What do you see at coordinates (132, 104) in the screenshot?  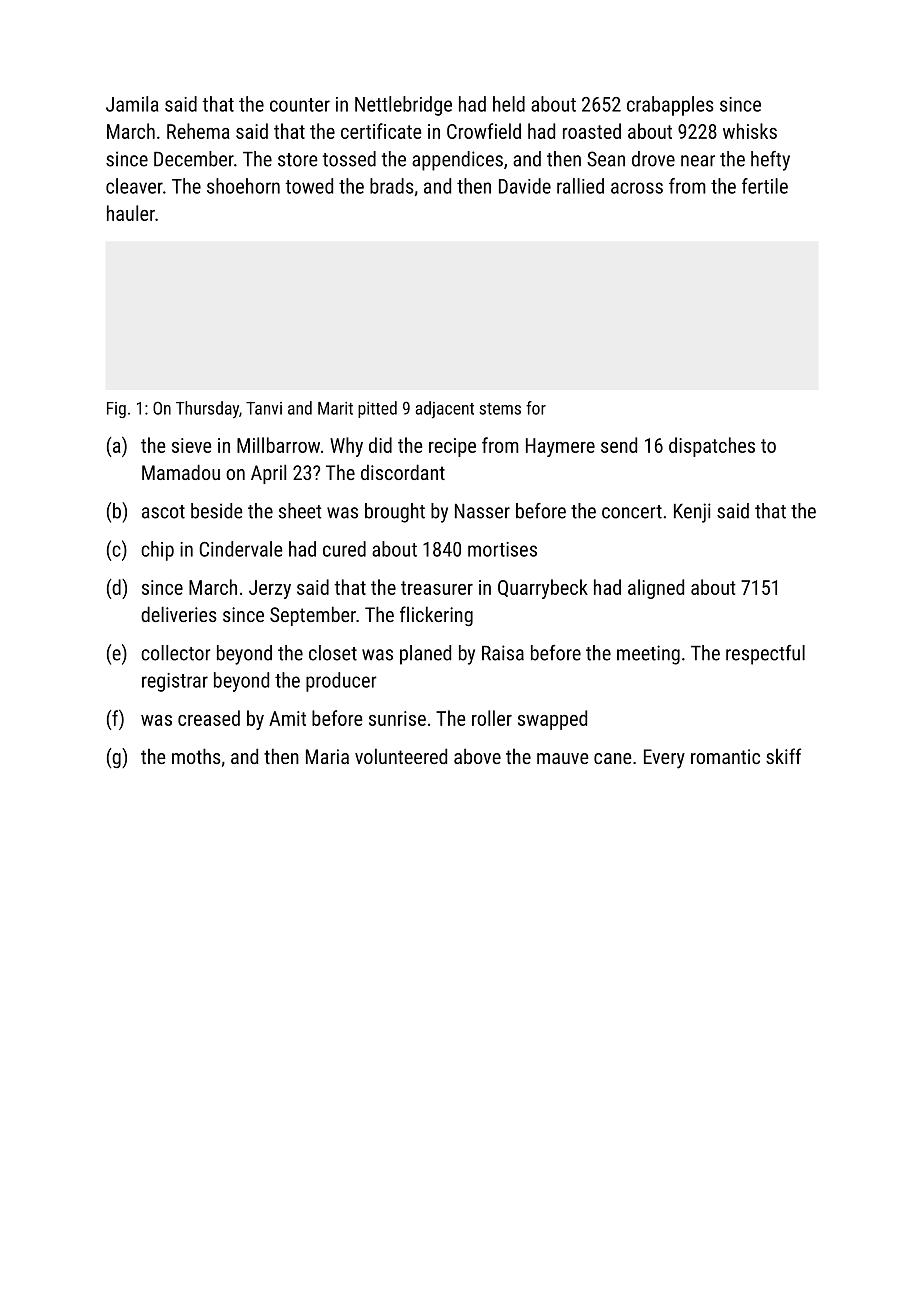 I see `Jamila` at bounding box center [132, 104].
